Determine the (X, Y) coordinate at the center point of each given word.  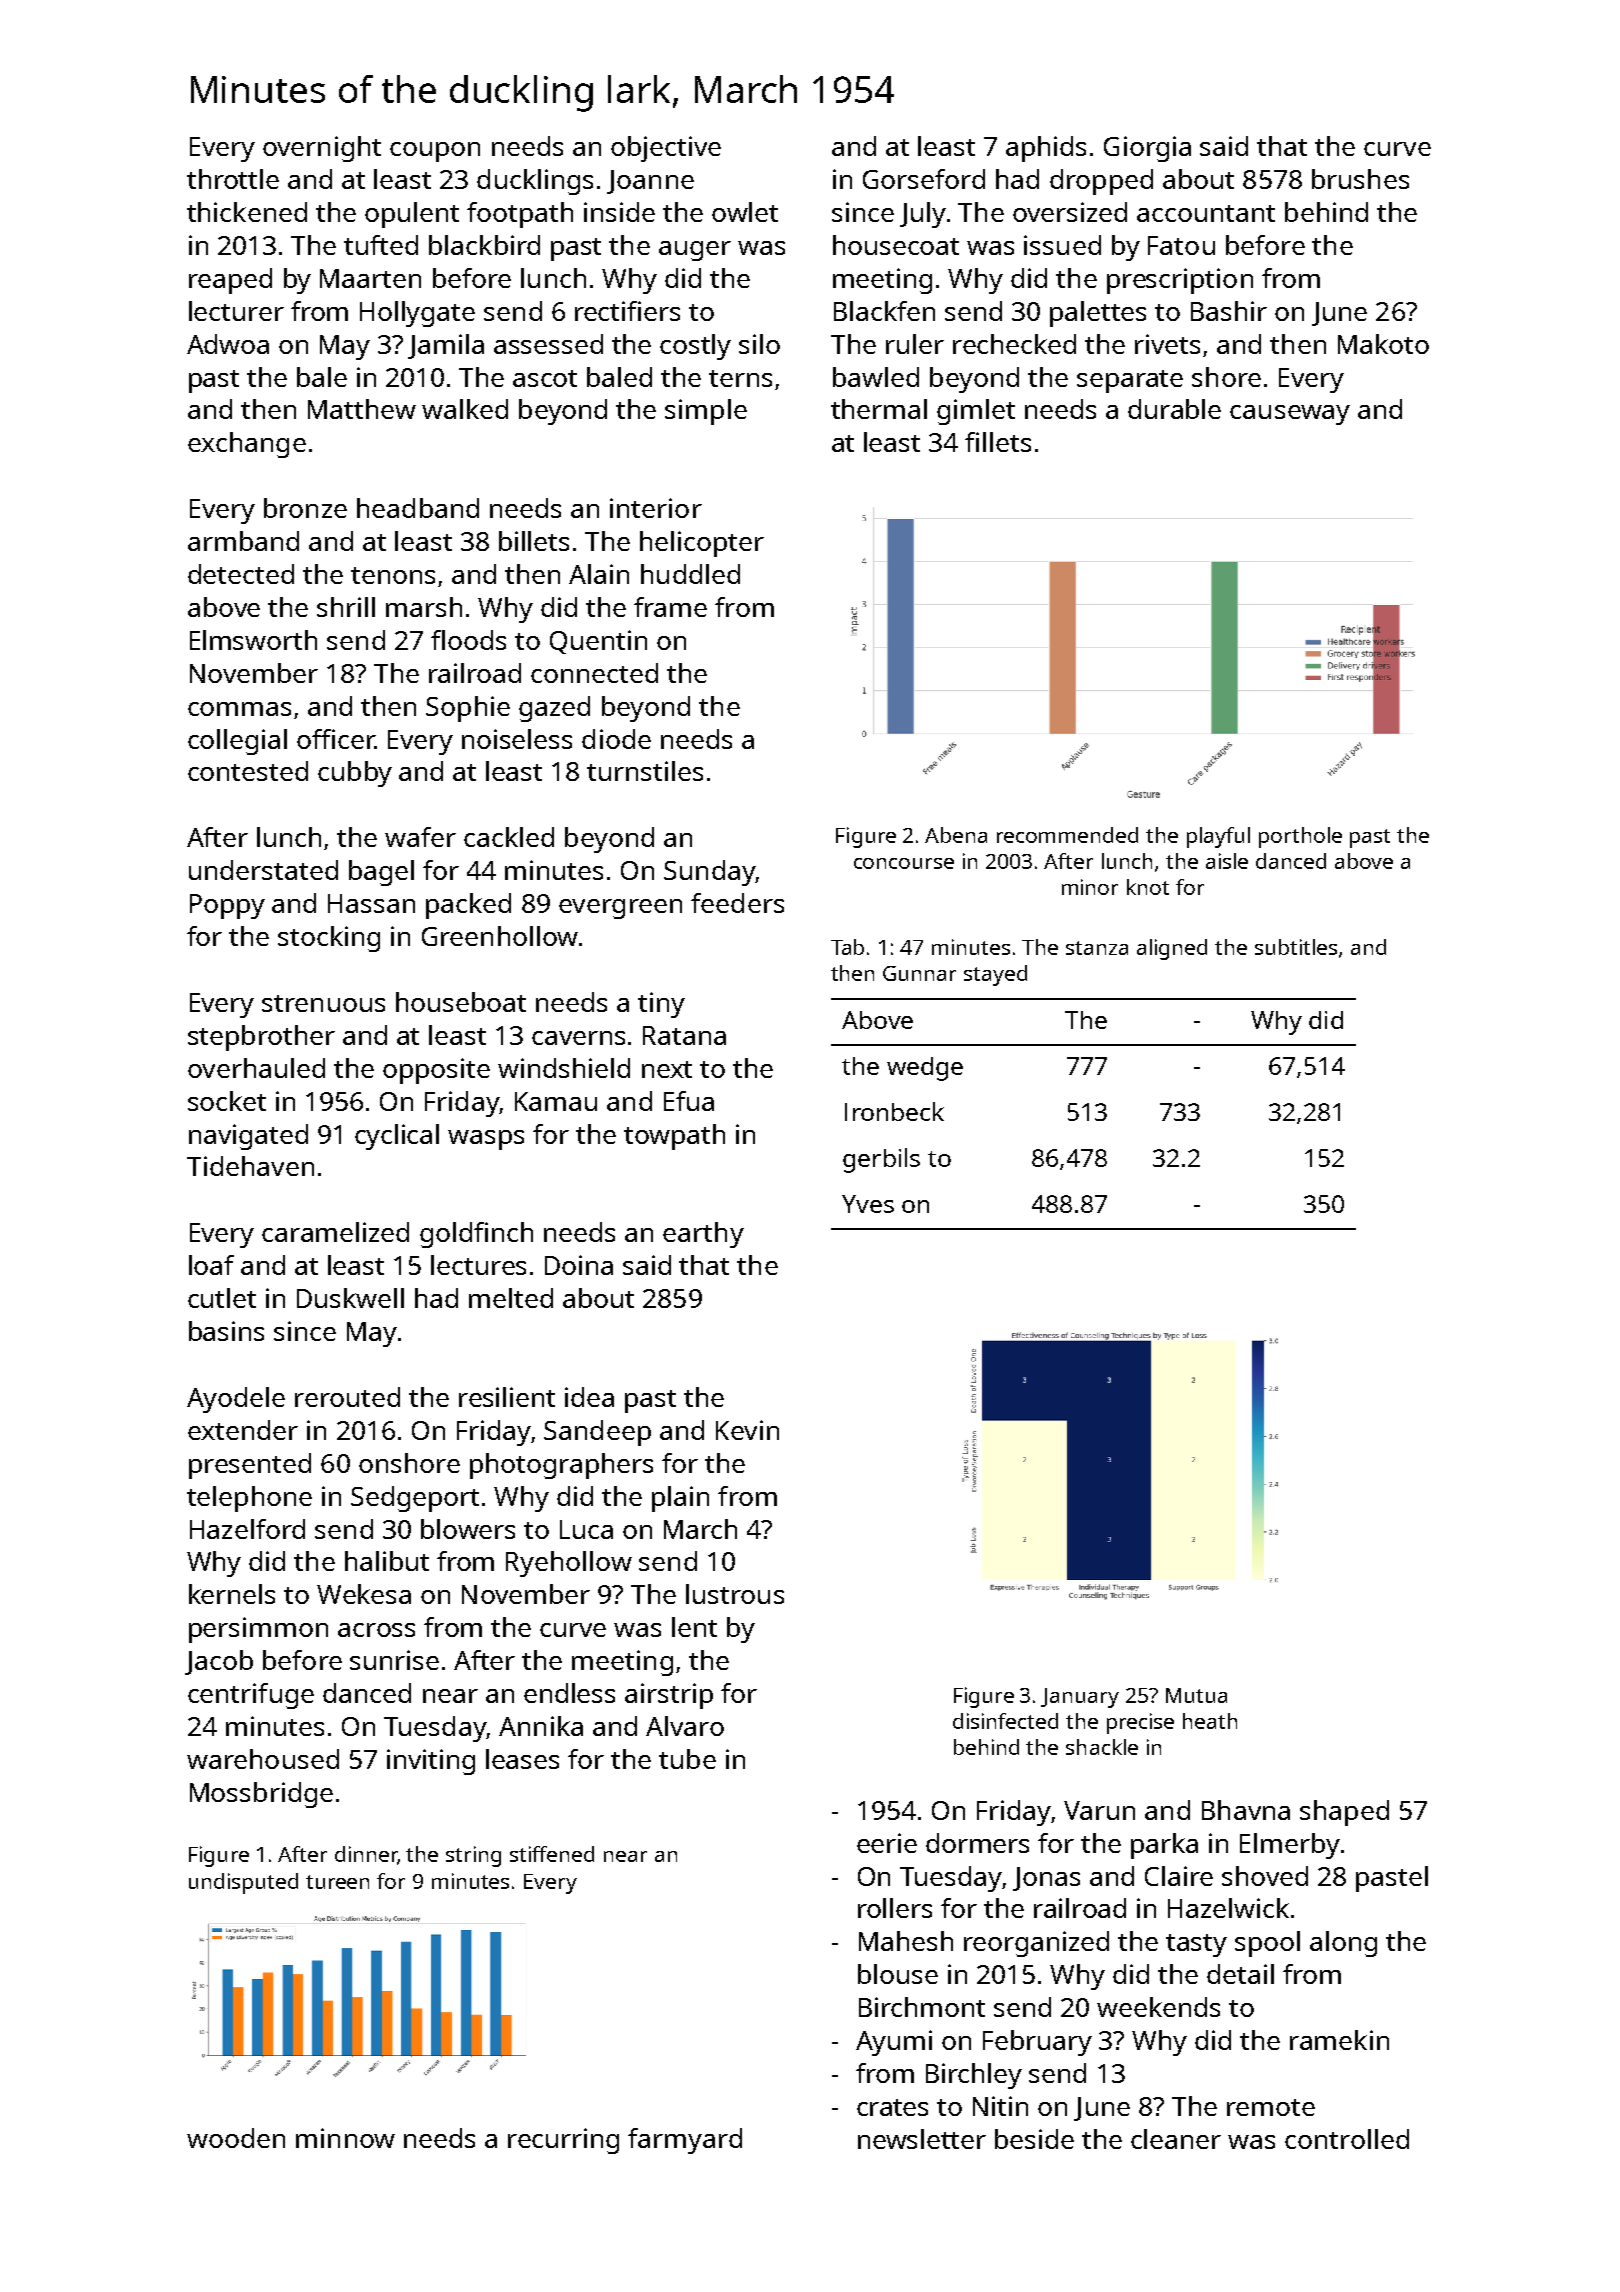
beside (1034, 2139)
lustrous (735, 1594)
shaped (1344, 1813)
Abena (956, 835)
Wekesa (364, 1594)
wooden (236, 2138)
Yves (868, 1204)
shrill (346, 607)
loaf (211, 1265)
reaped (230, 281)
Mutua (1196, 1695)
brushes (1360, 179)
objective (666, 149)
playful (1218, 837)
